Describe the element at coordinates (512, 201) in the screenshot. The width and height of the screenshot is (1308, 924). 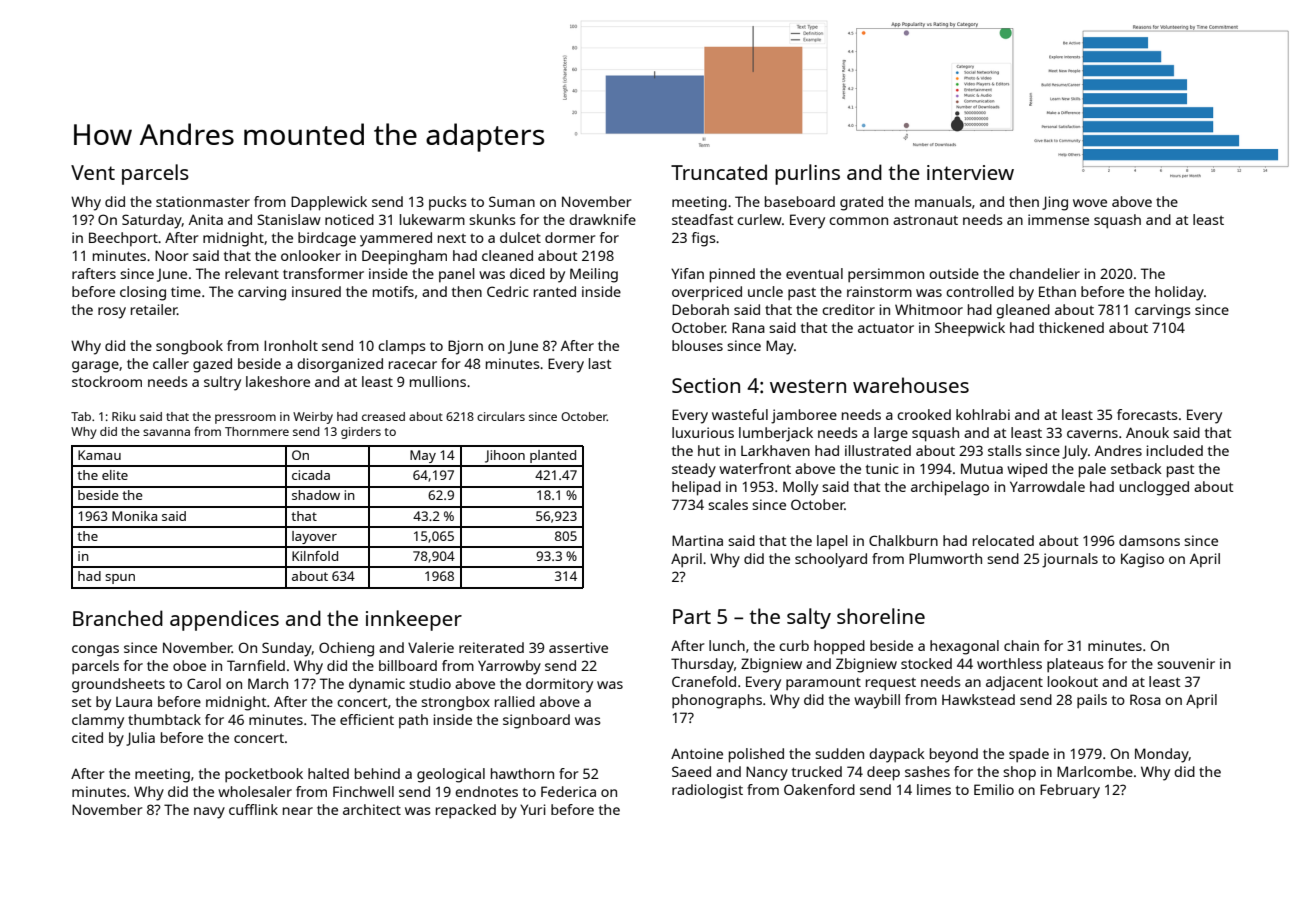
I see `Suman` at that location.
